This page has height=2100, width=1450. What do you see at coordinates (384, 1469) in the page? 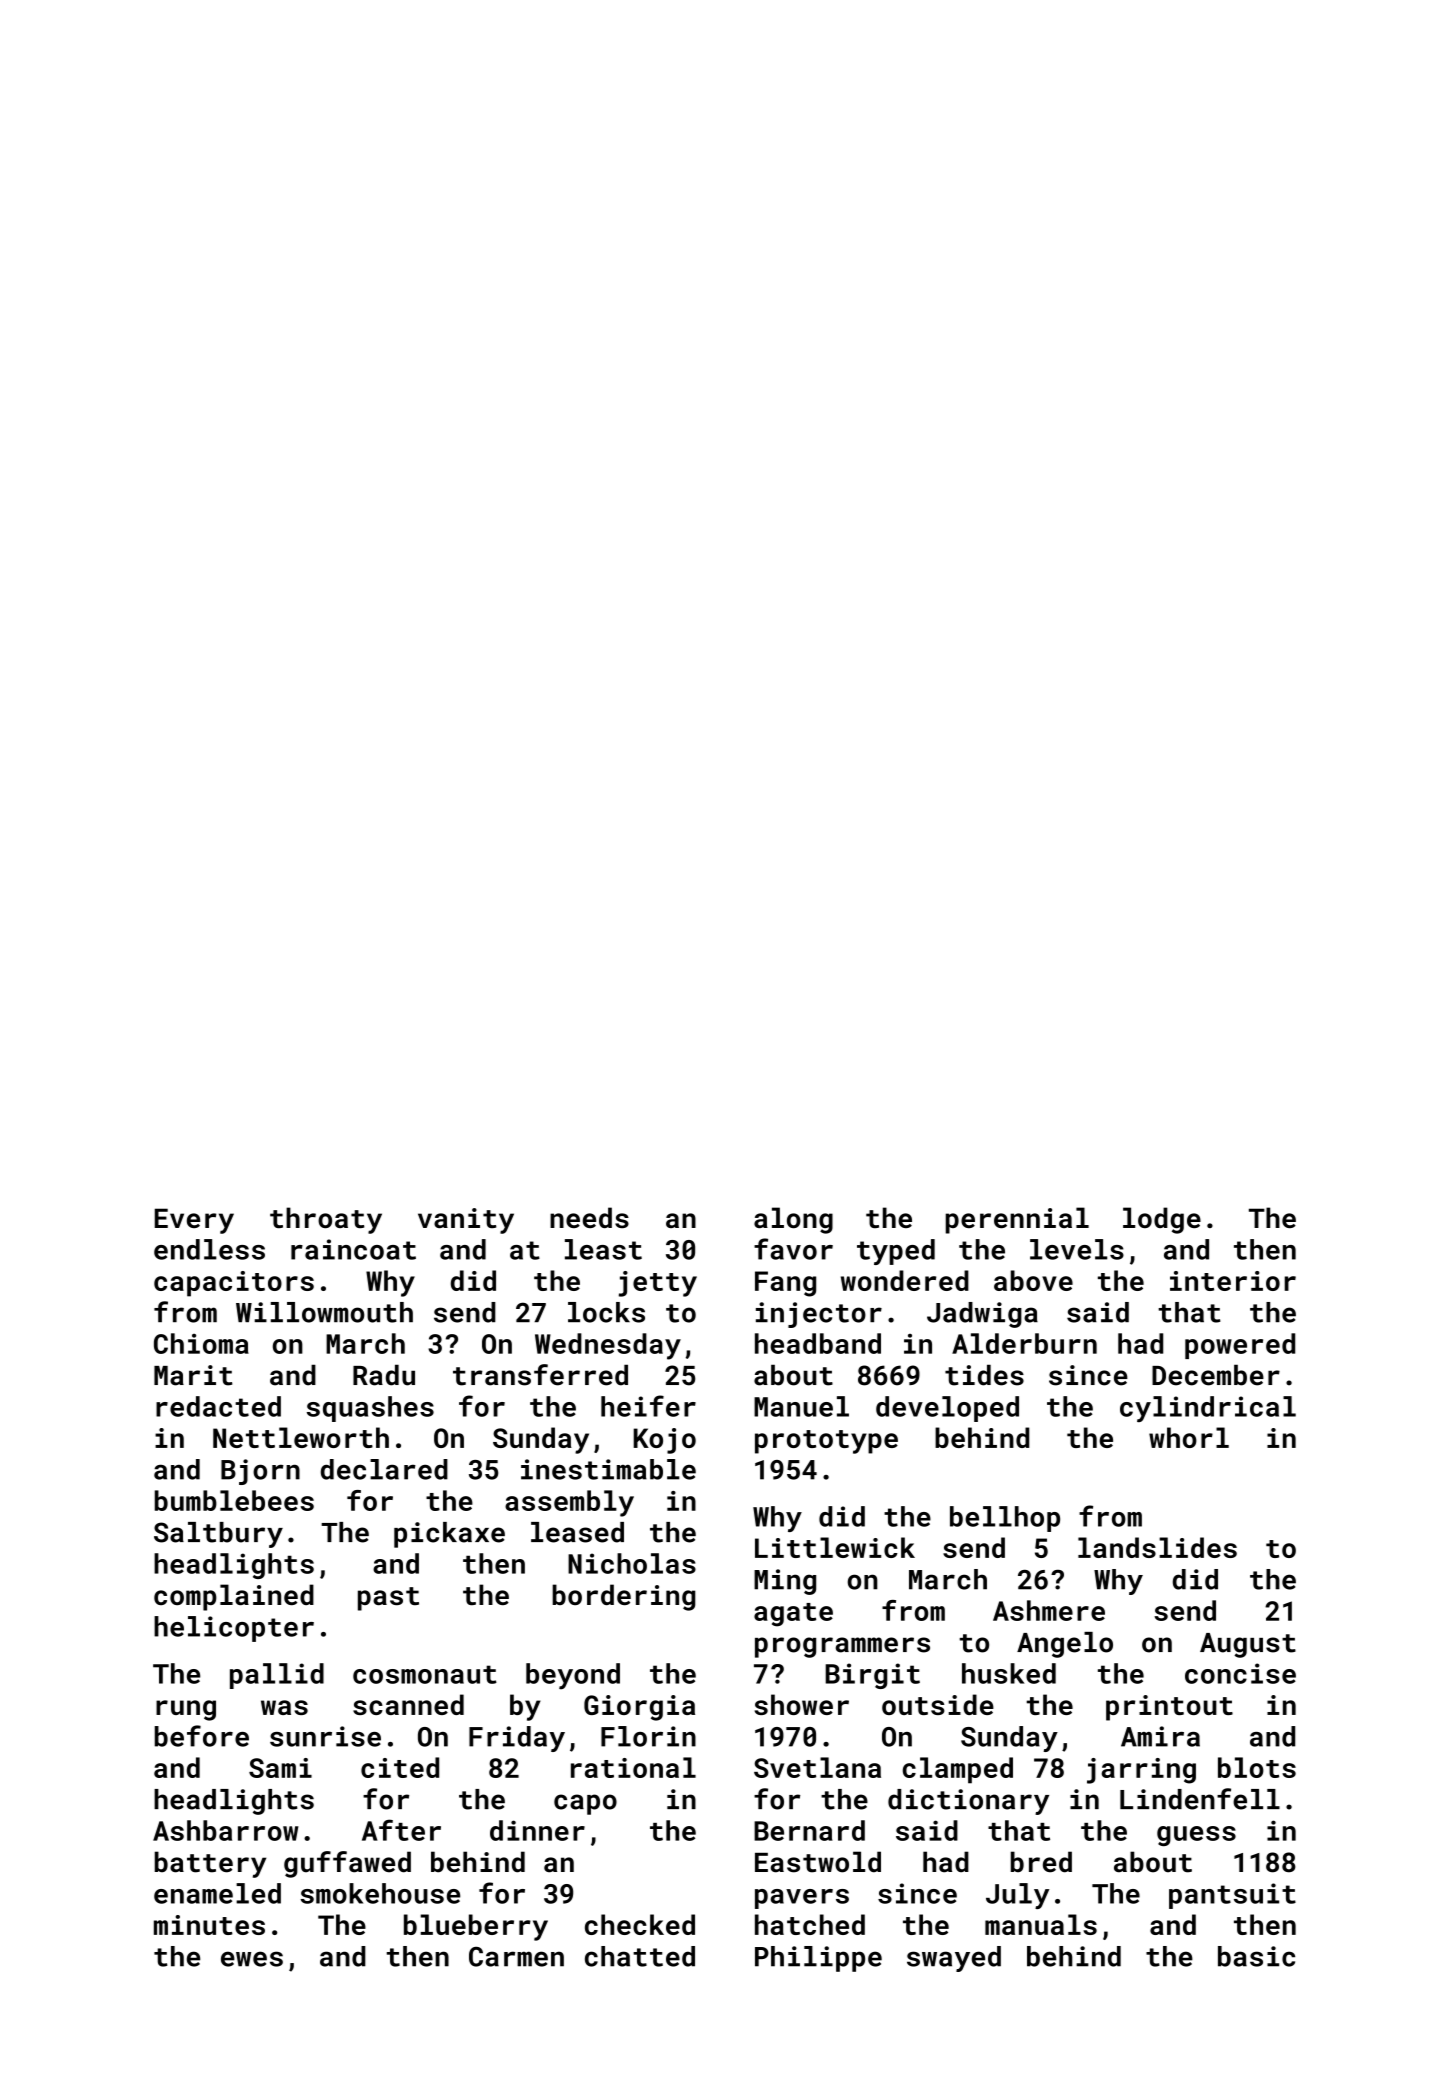
I see `declared` at bounding box center [384, 1469].
